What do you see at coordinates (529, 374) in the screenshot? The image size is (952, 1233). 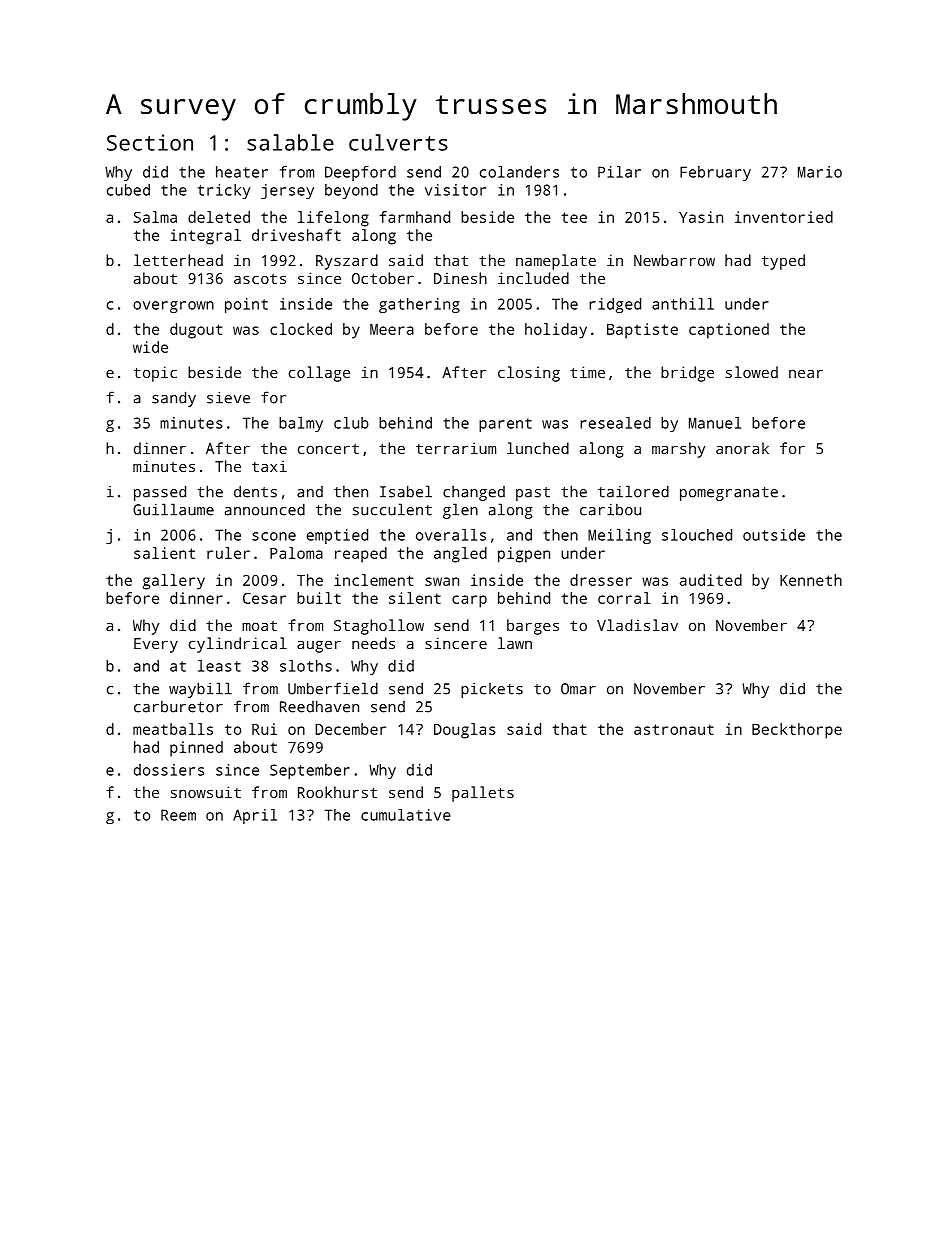 I see `closing` at bounding box center [529, 374].
